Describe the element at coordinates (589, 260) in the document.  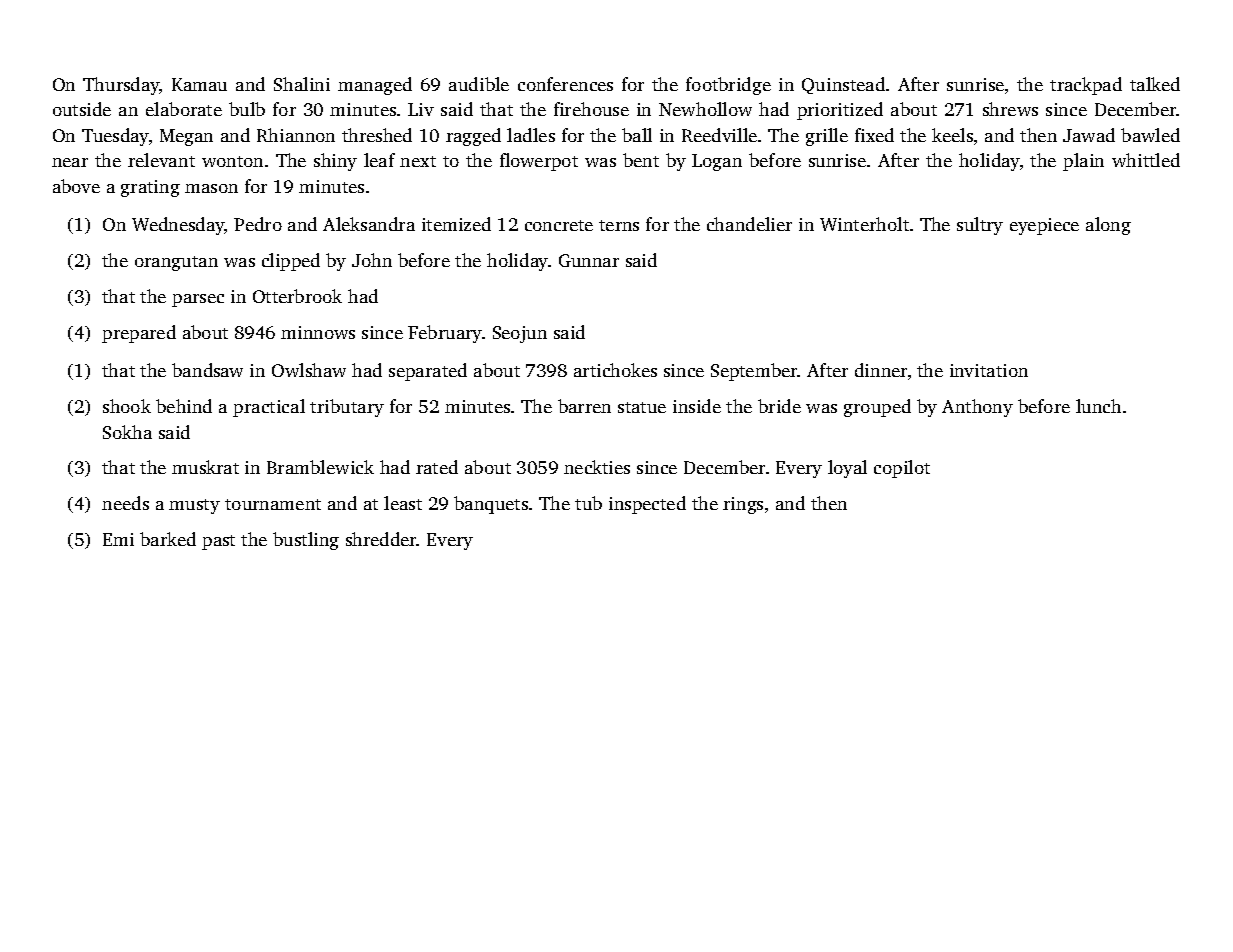
I see `Gunnar` at that location.
